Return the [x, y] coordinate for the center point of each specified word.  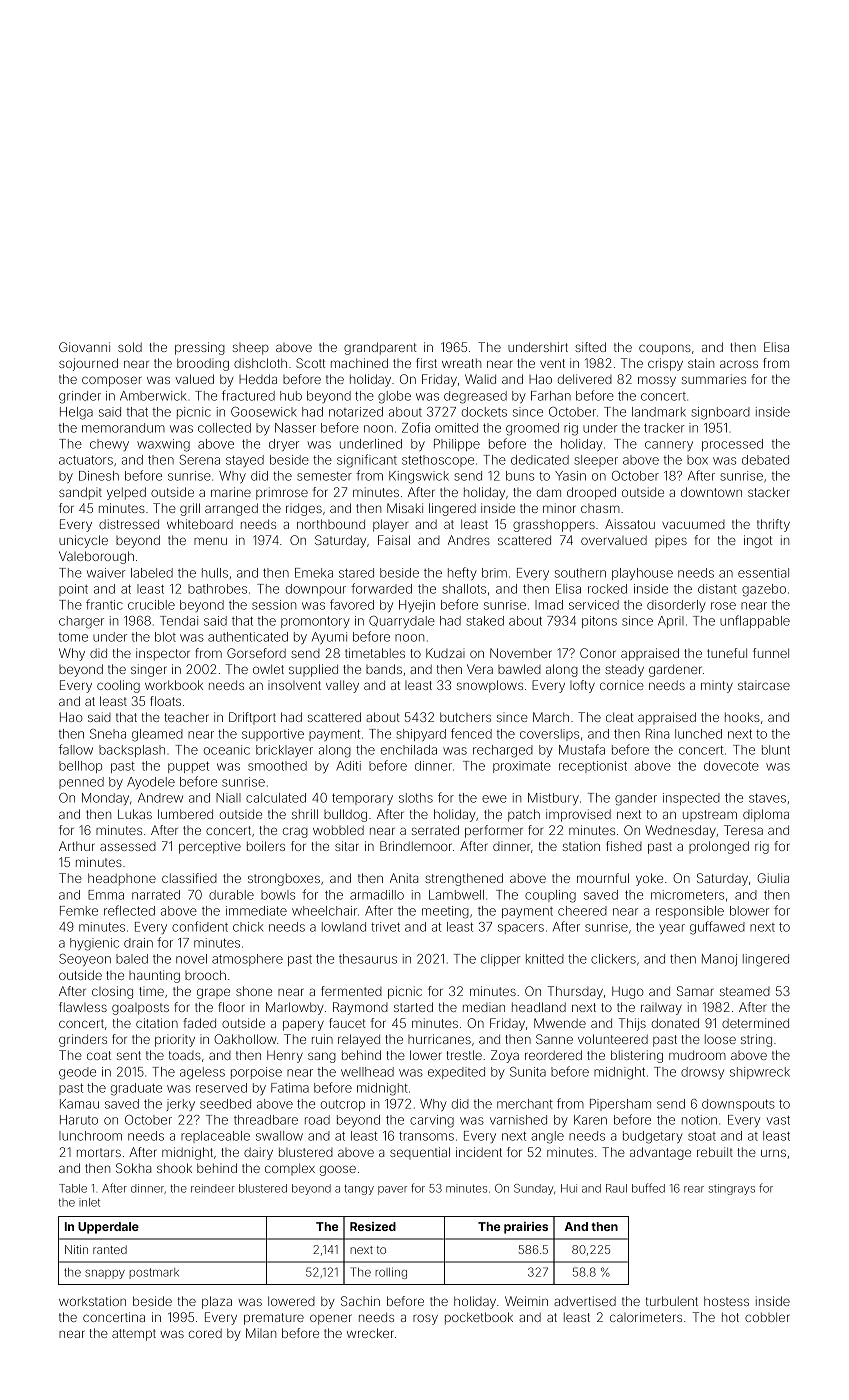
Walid [480, 379]
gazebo [764, 590]
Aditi [348, 766]
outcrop [343, 1105]
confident [200, 926]
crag [295, 832]
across [739, 364]
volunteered [613, 1039]
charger [81, 622]
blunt [776, 750]
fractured [248, 395]
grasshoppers [554, 526]
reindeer [213, 1188]
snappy [105, 1274]
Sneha [108, 734]
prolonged [719, 847]
